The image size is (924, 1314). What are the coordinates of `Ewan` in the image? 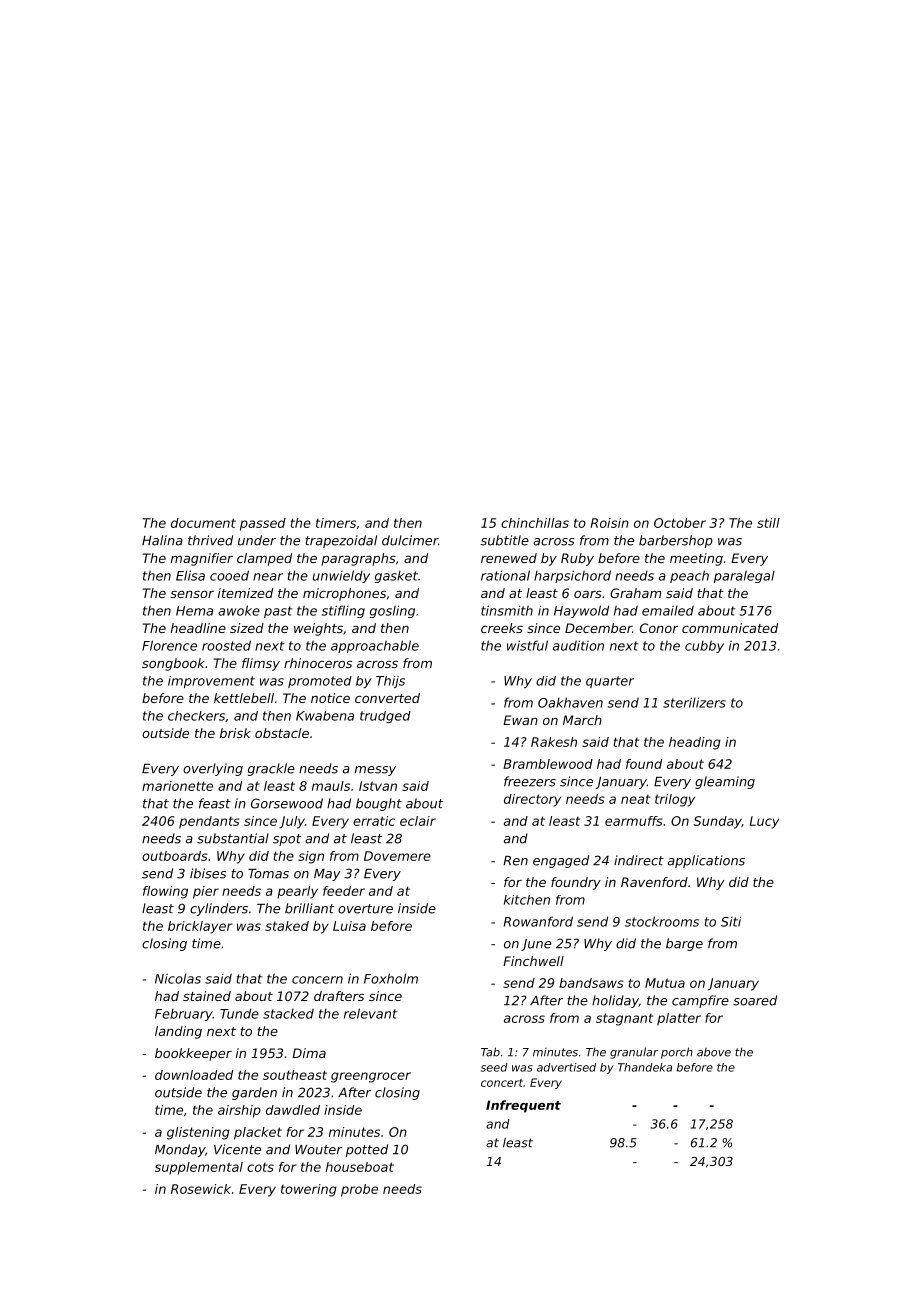 It's located at (520, 720).
